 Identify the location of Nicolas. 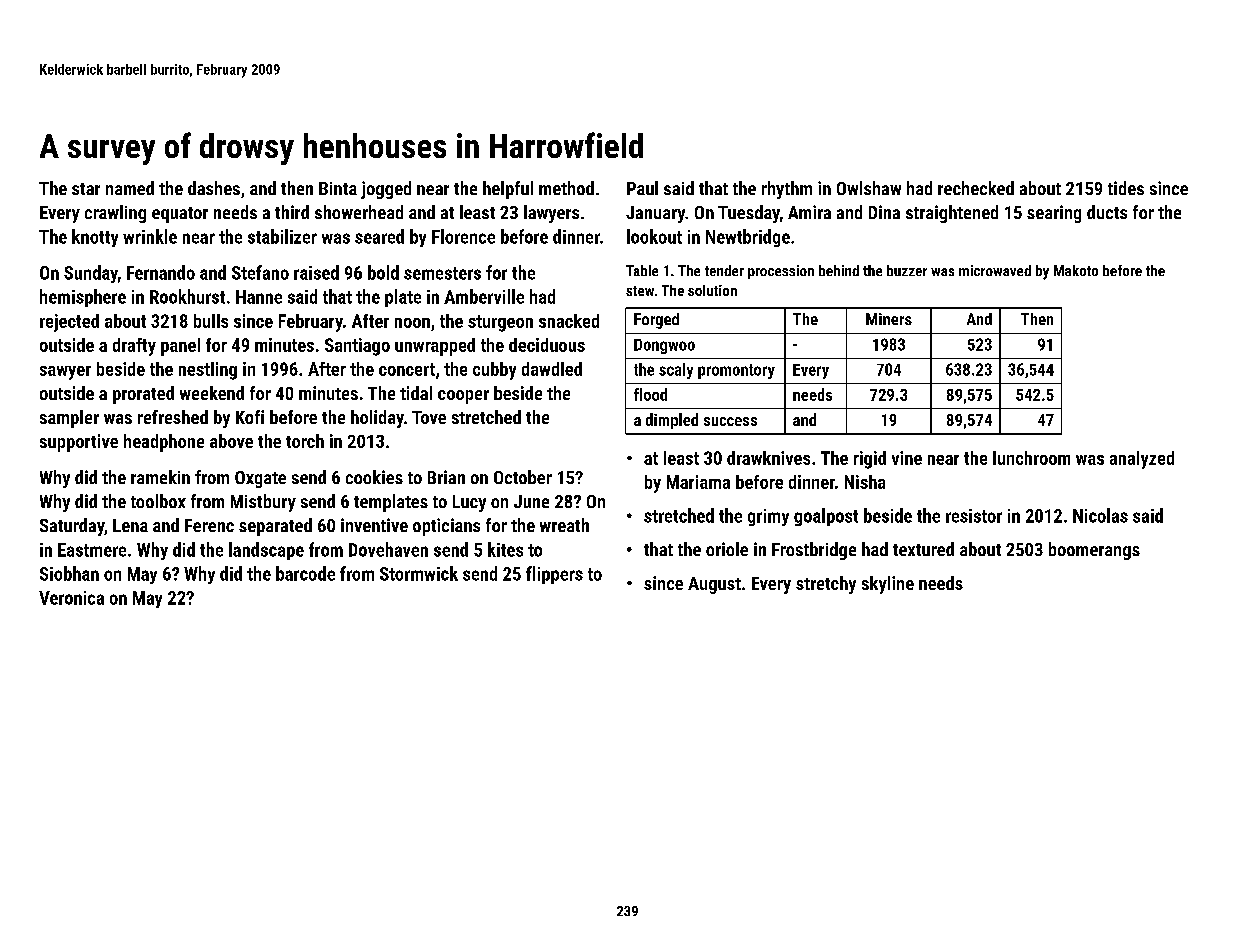
(1100, 515).
